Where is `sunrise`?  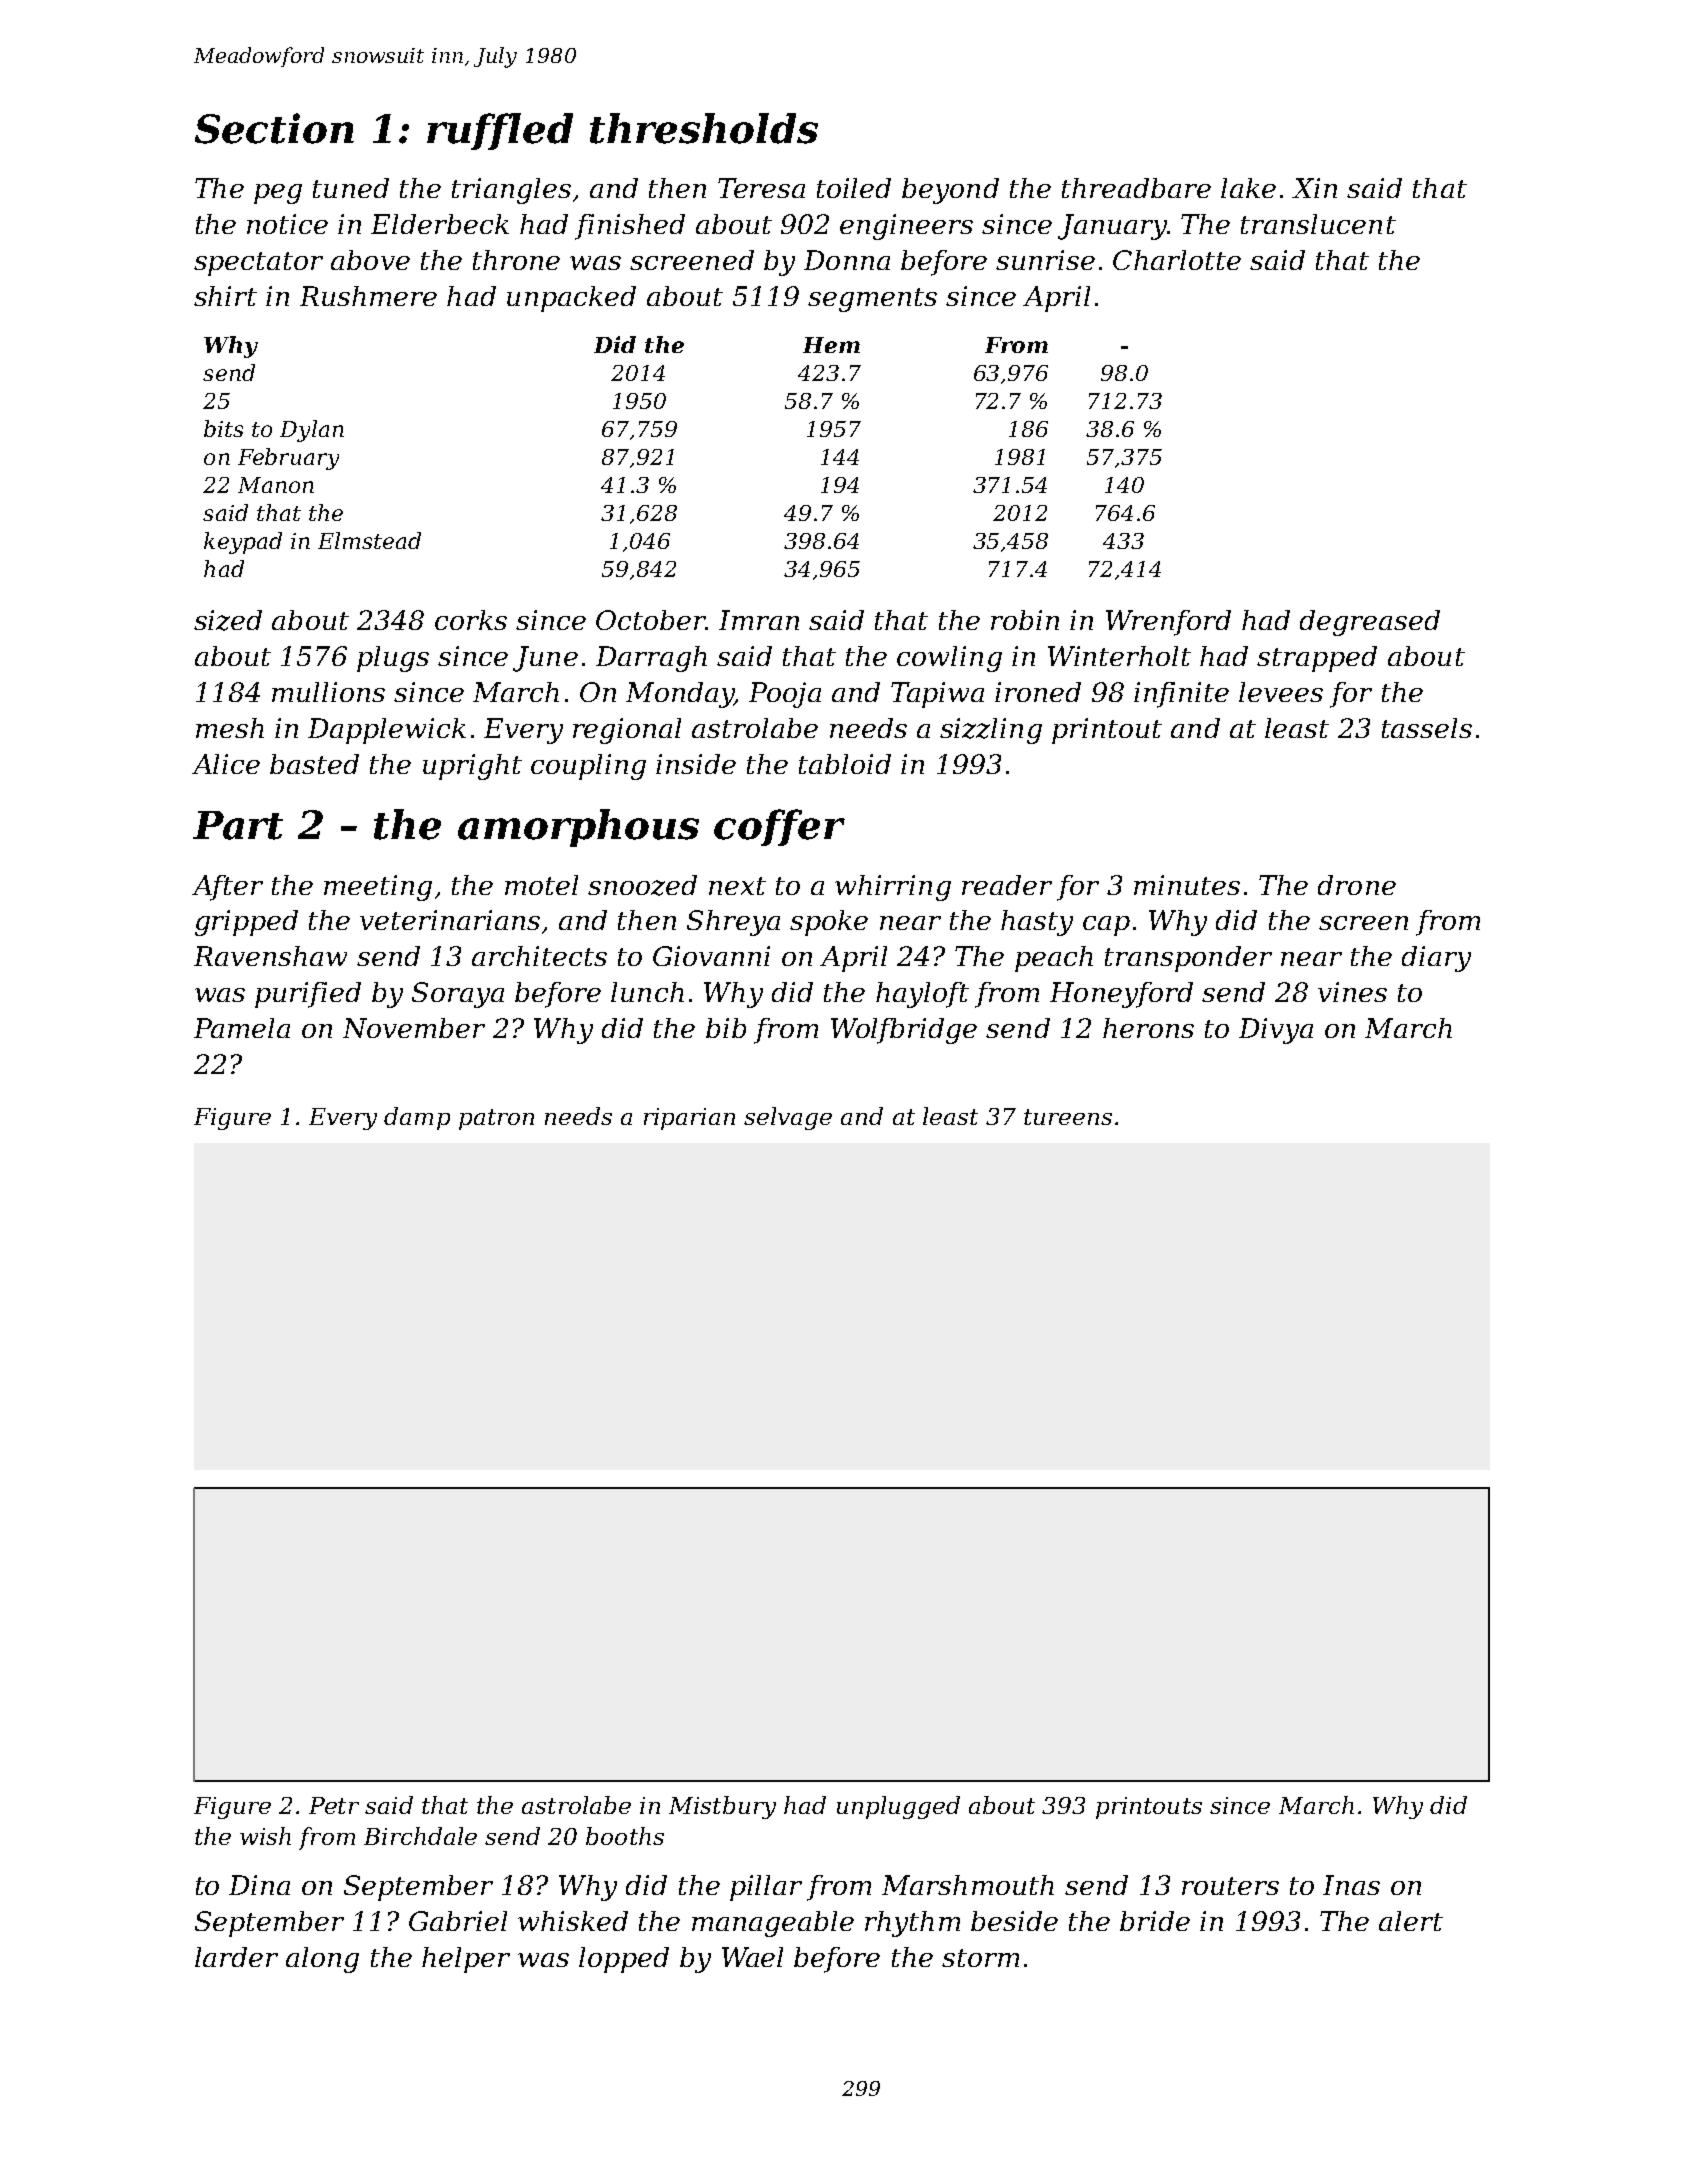
sunrise is located at coordinates (1045, 260).
